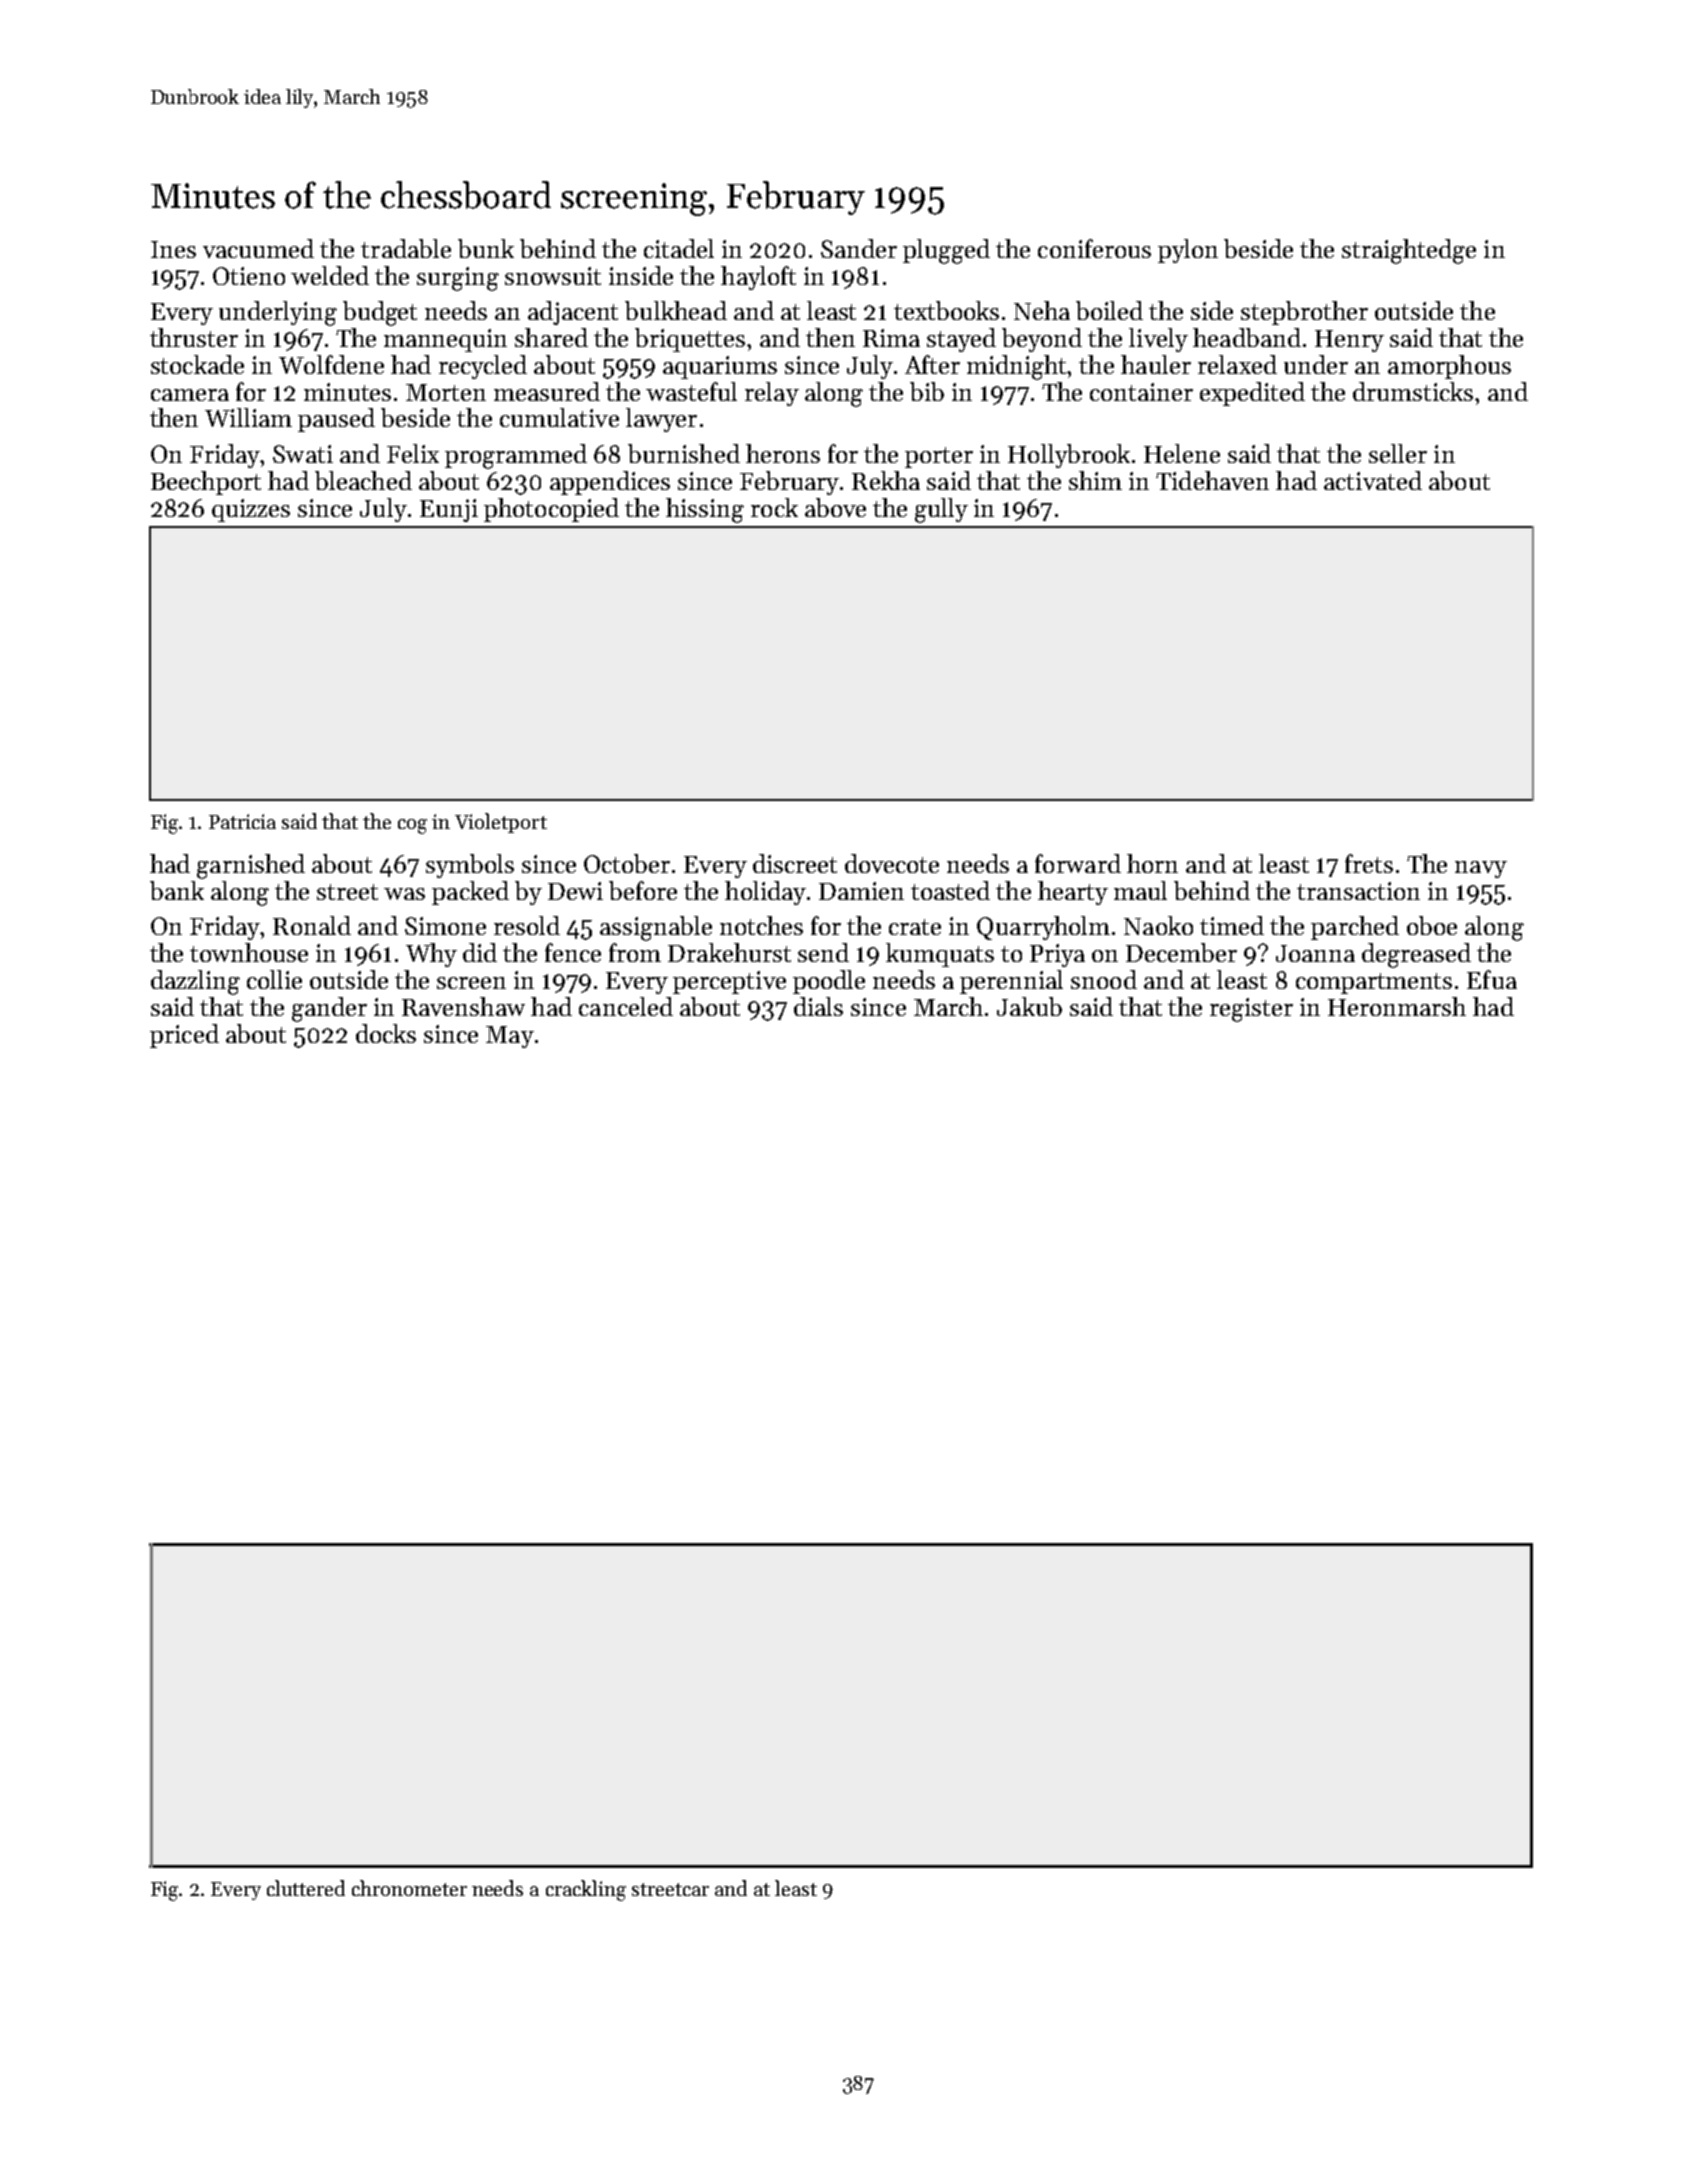 The width and height of the document is (1683, 2178). Describe the element at coordinates (1409, 251) in the document. I see `straightedge` at that location.
